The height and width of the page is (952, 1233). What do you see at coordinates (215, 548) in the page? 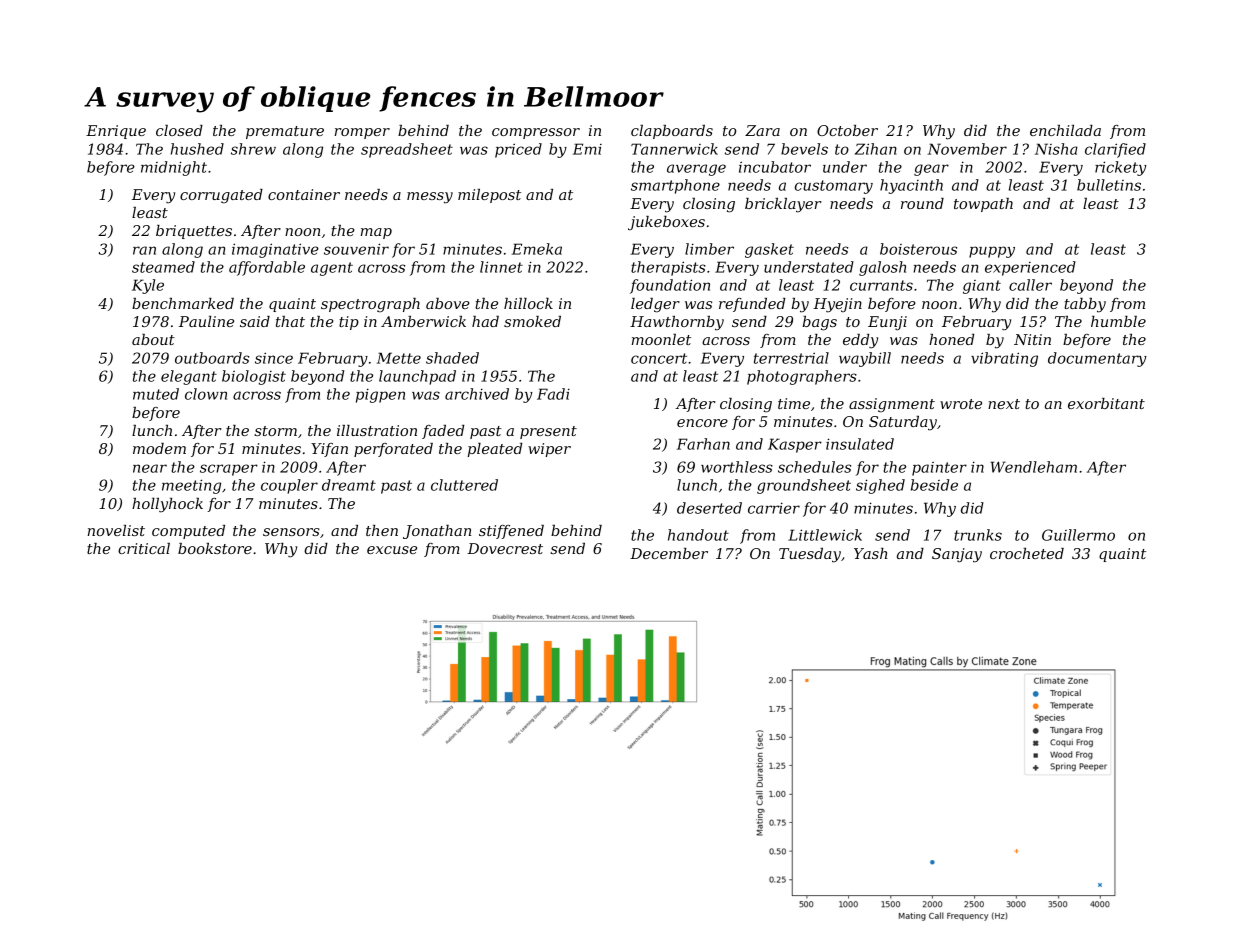
I see `bookstore` at bounding box center [215, 548].
